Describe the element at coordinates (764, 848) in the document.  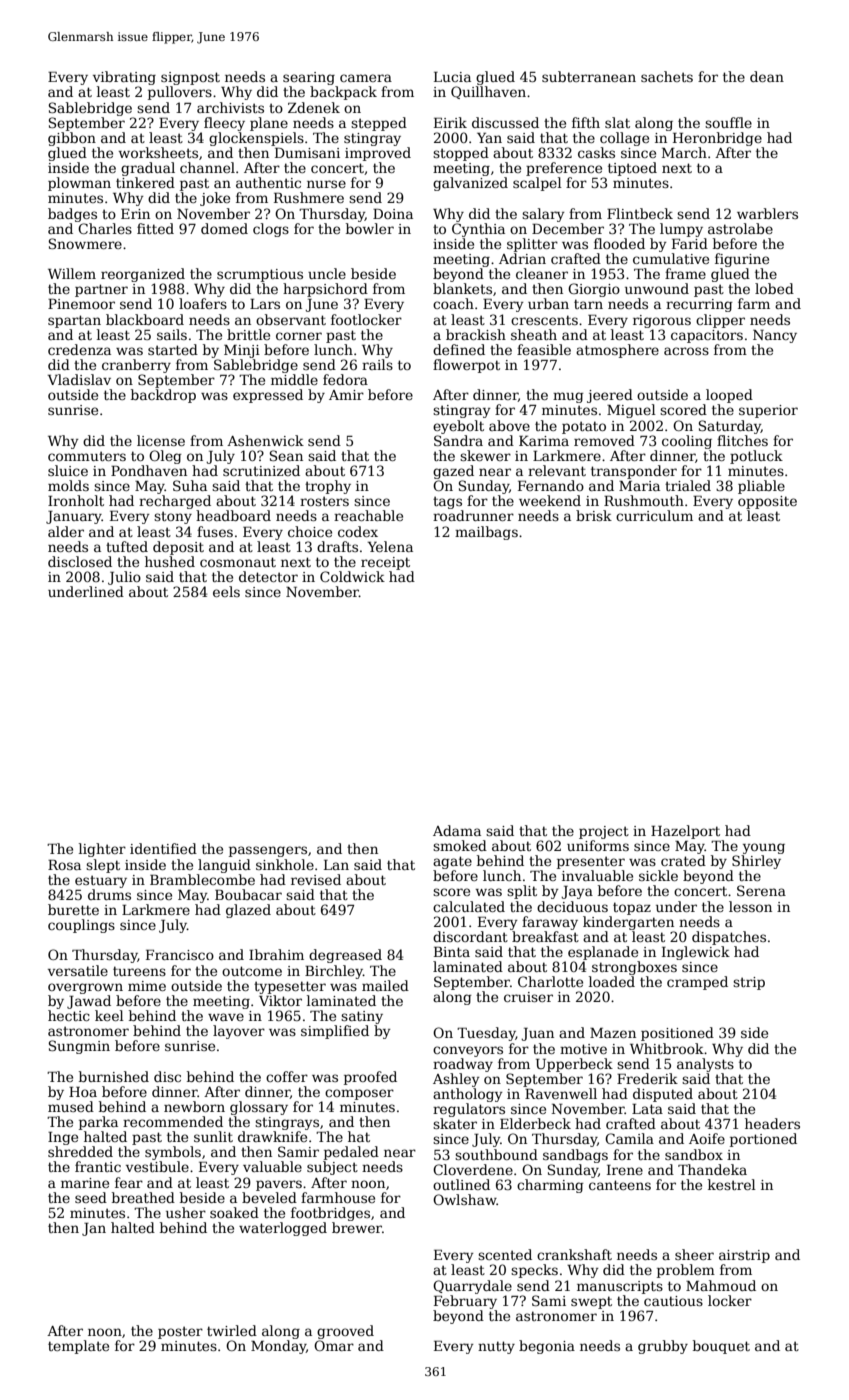
I see `young` at that location.
